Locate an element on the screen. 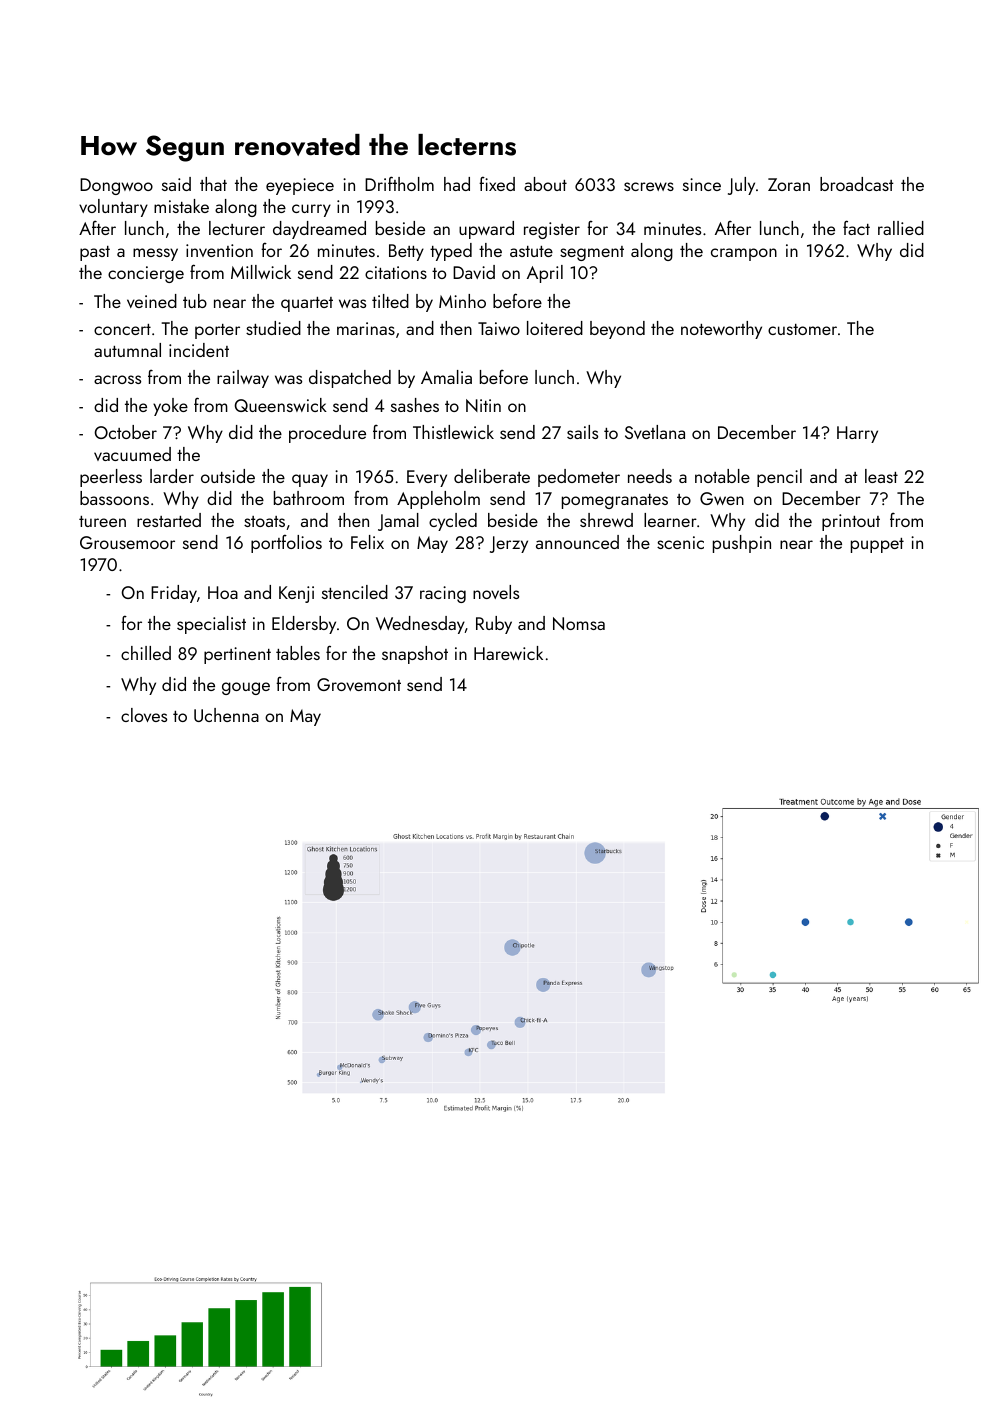 This screenshot has width=1004, height=1426. scenic is located at coordinates (680, 542).
